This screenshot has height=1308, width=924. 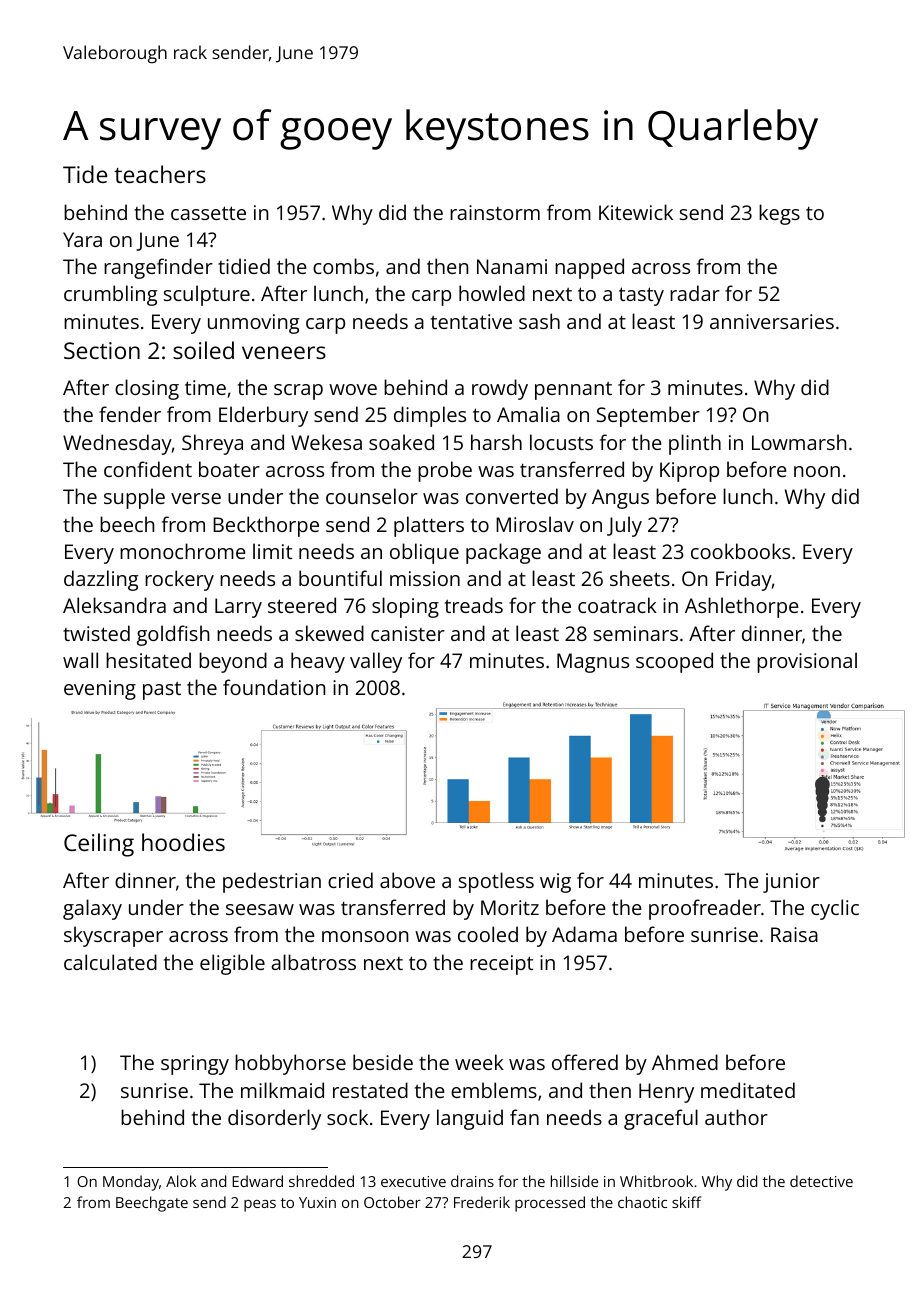 I want to click on Kitewick, so click(x=636, y=212).
